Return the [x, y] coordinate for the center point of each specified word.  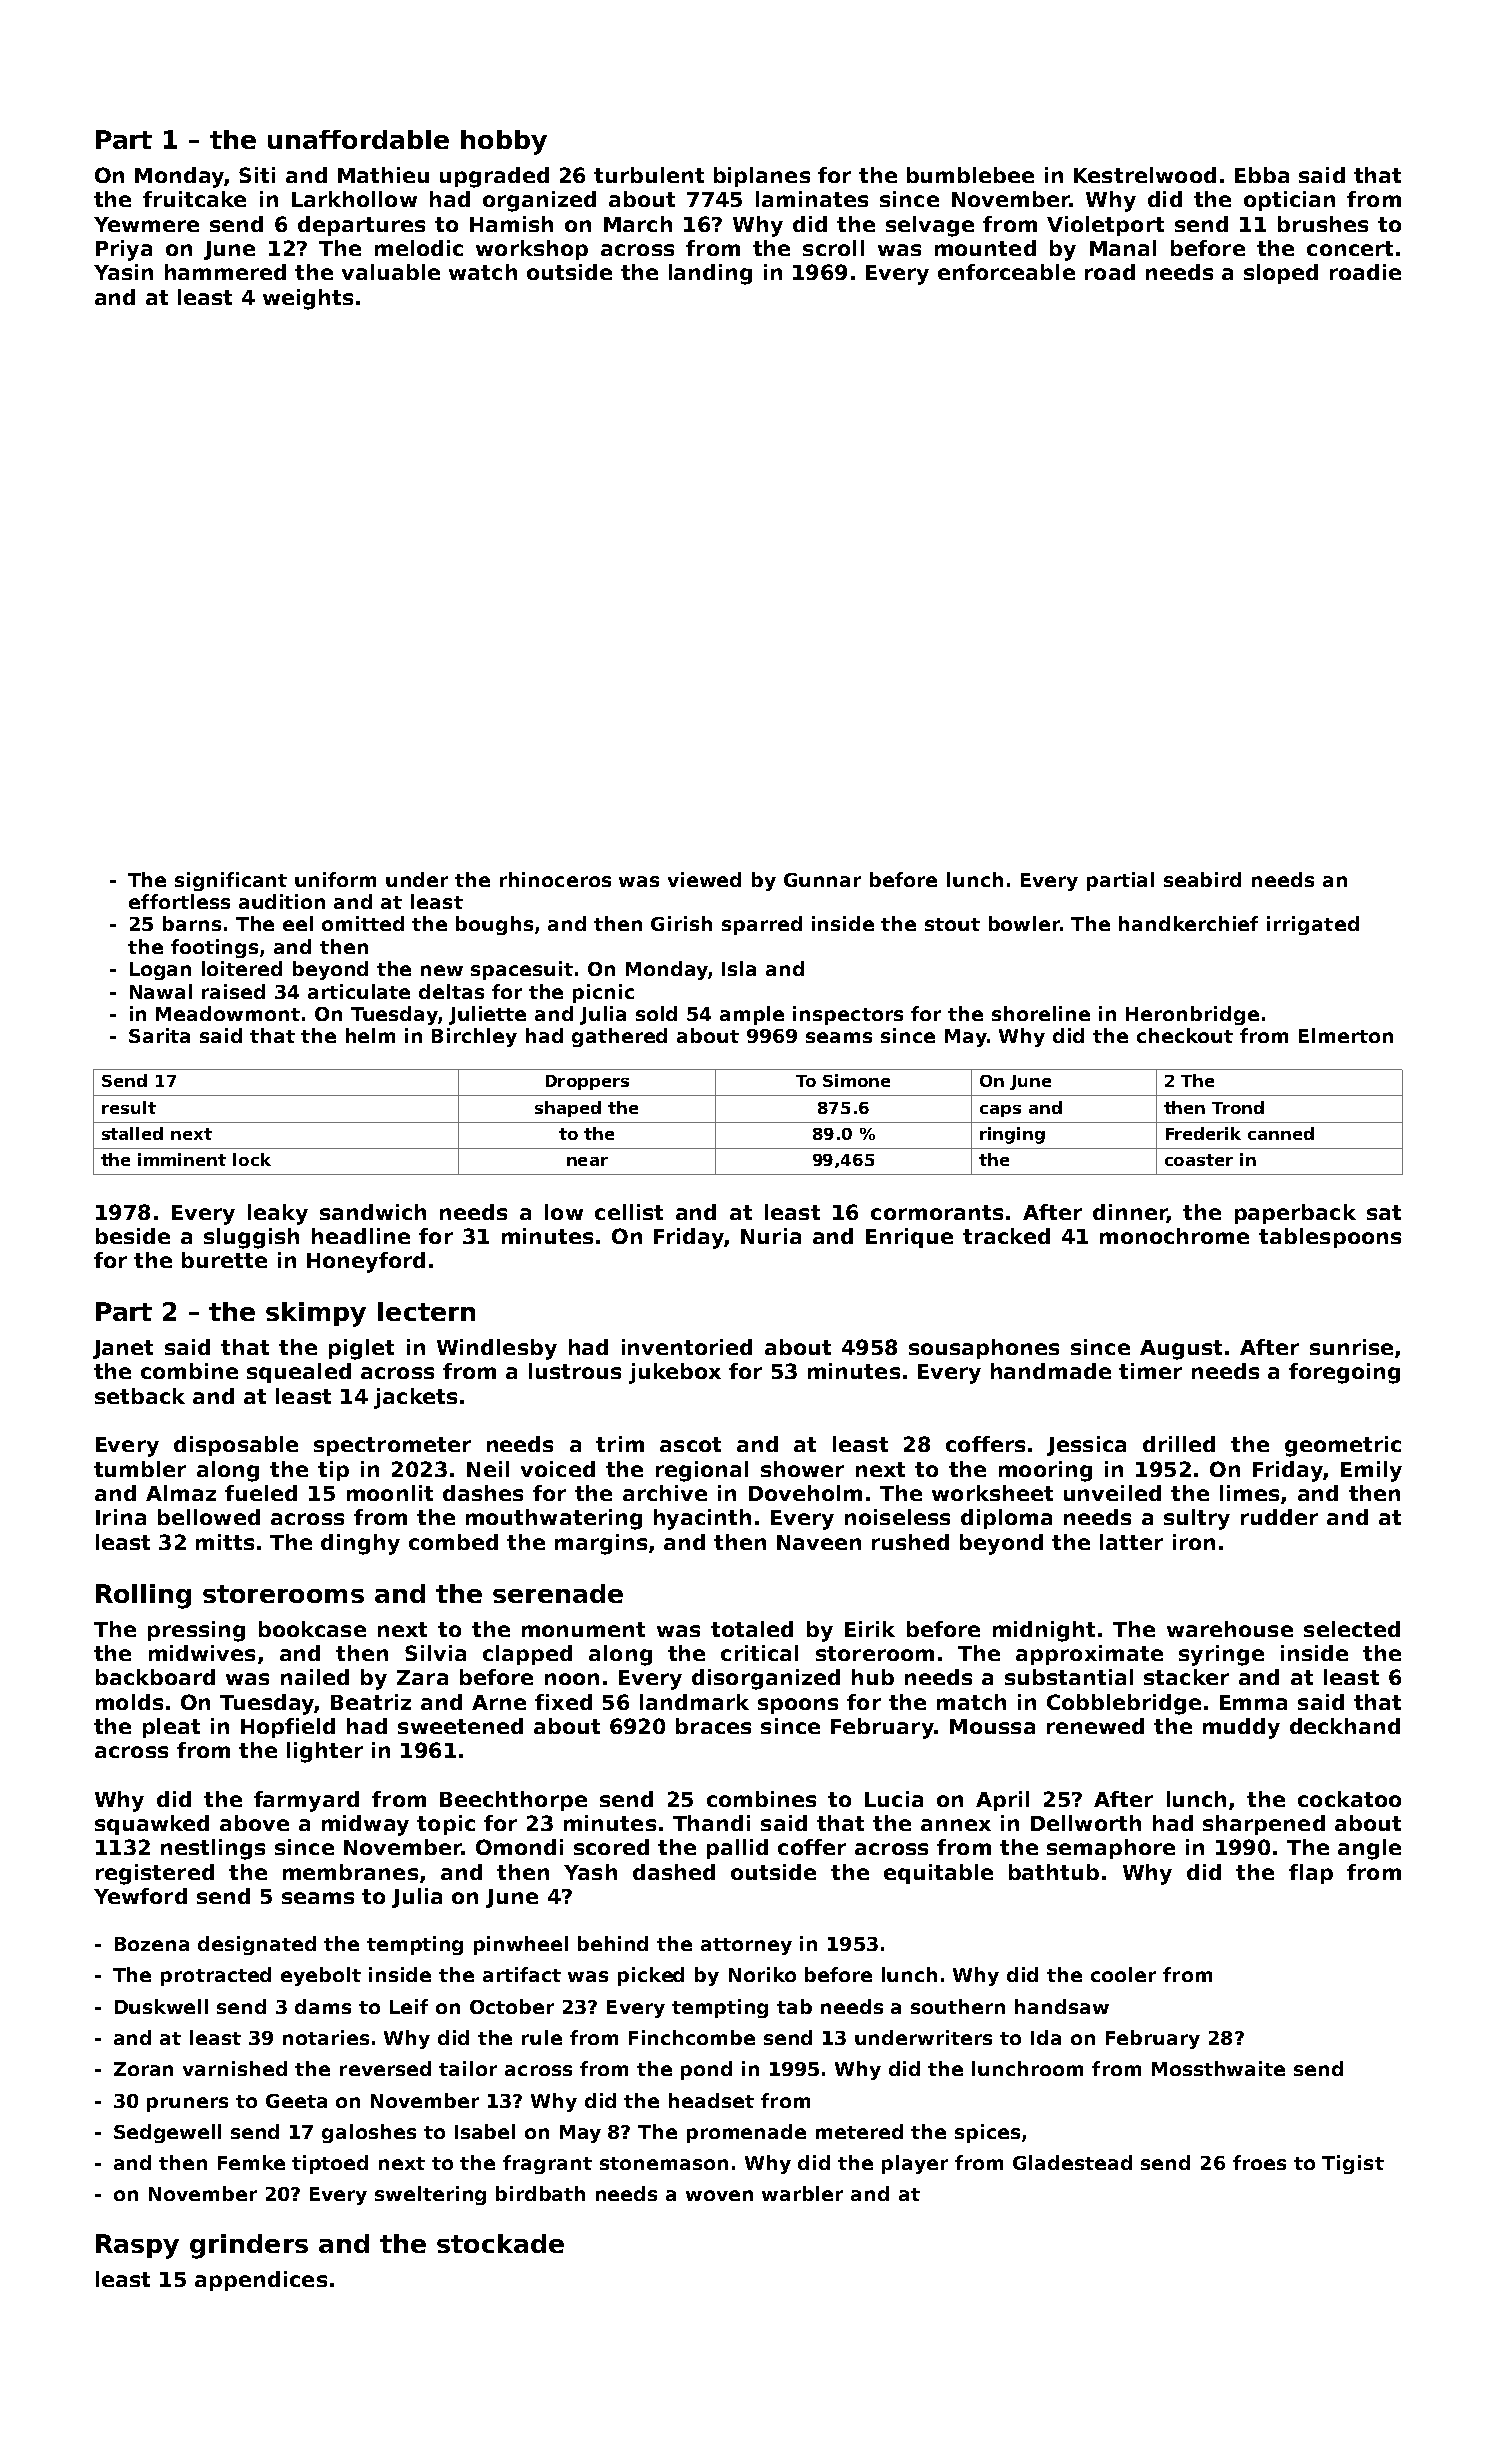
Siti [257, 175]
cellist [629, 1212]
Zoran [143, 2069]
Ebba [1262, 175]
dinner [1130, 1213]
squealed [299, 1373]
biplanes [762, 177]
